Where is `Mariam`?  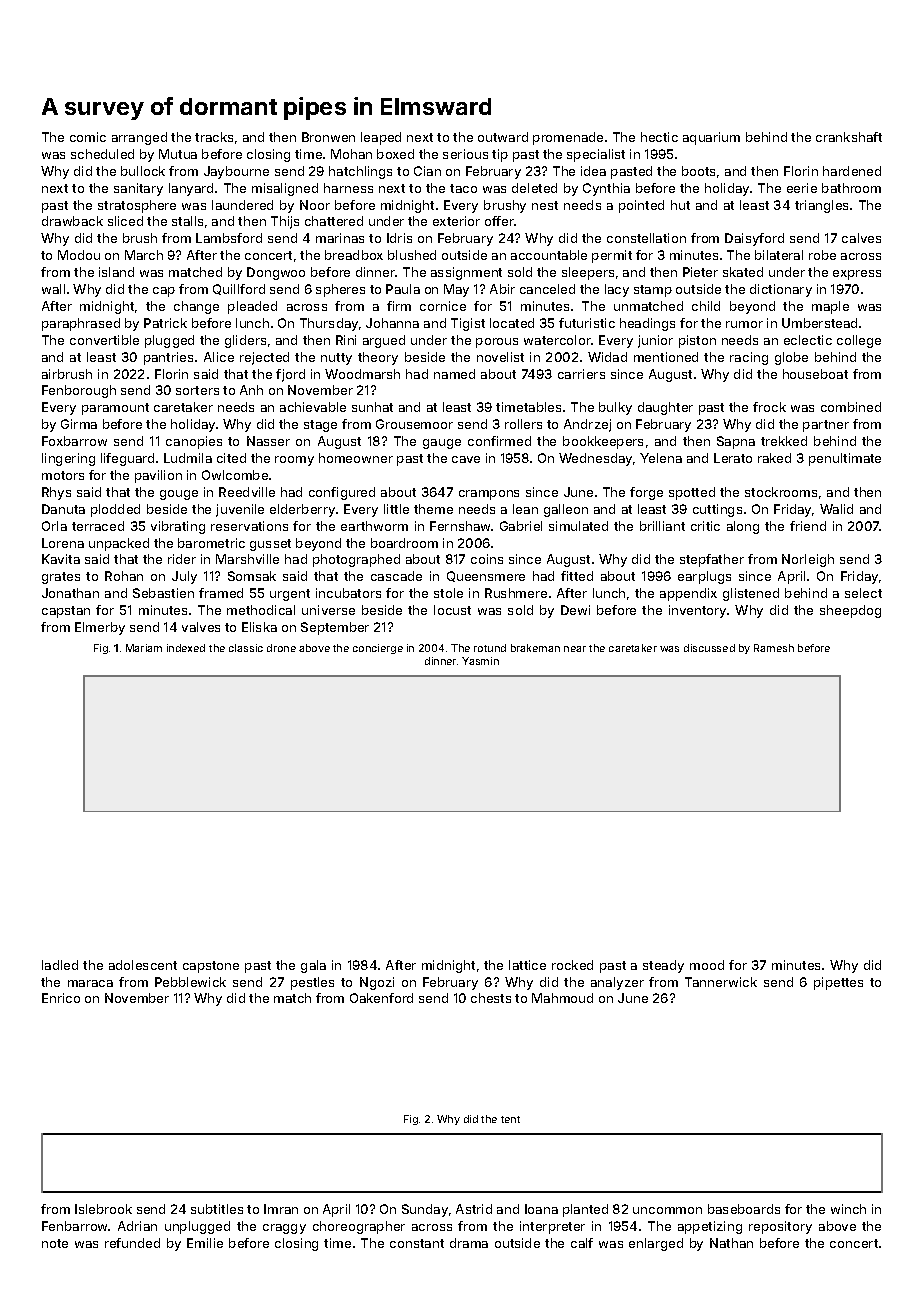 Mariam is located at coordinates (144, 648).
